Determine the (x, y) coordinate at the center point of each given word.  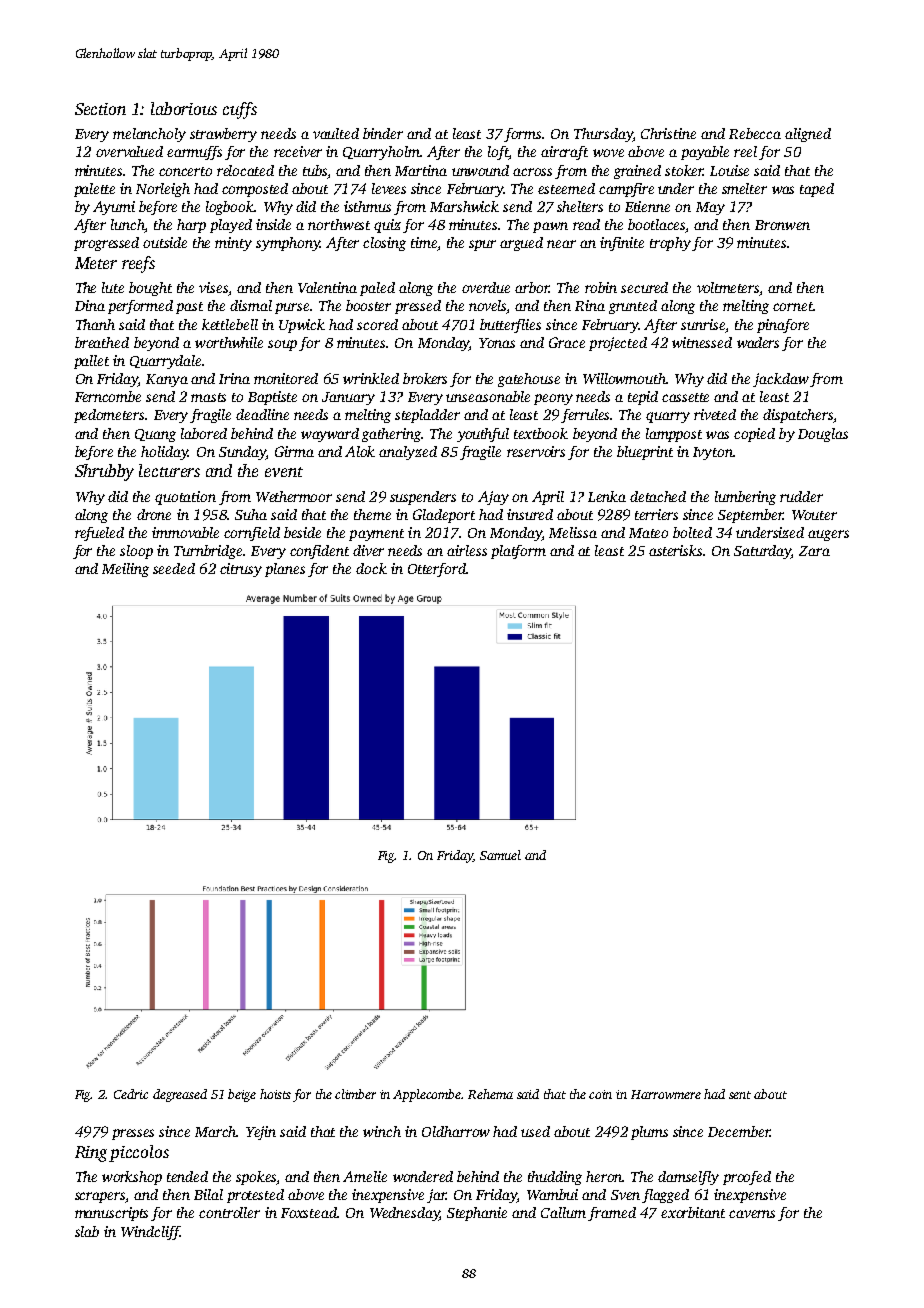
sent (740, 1095)
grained (637, 172)
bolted (692, 532)
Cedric (131, 1094)
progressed (106, 244)
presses (133, 1134)
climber (355, 1094)
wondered (423, 1176)
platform (518, 552)
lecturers (169, 470)
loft (498, 153)
